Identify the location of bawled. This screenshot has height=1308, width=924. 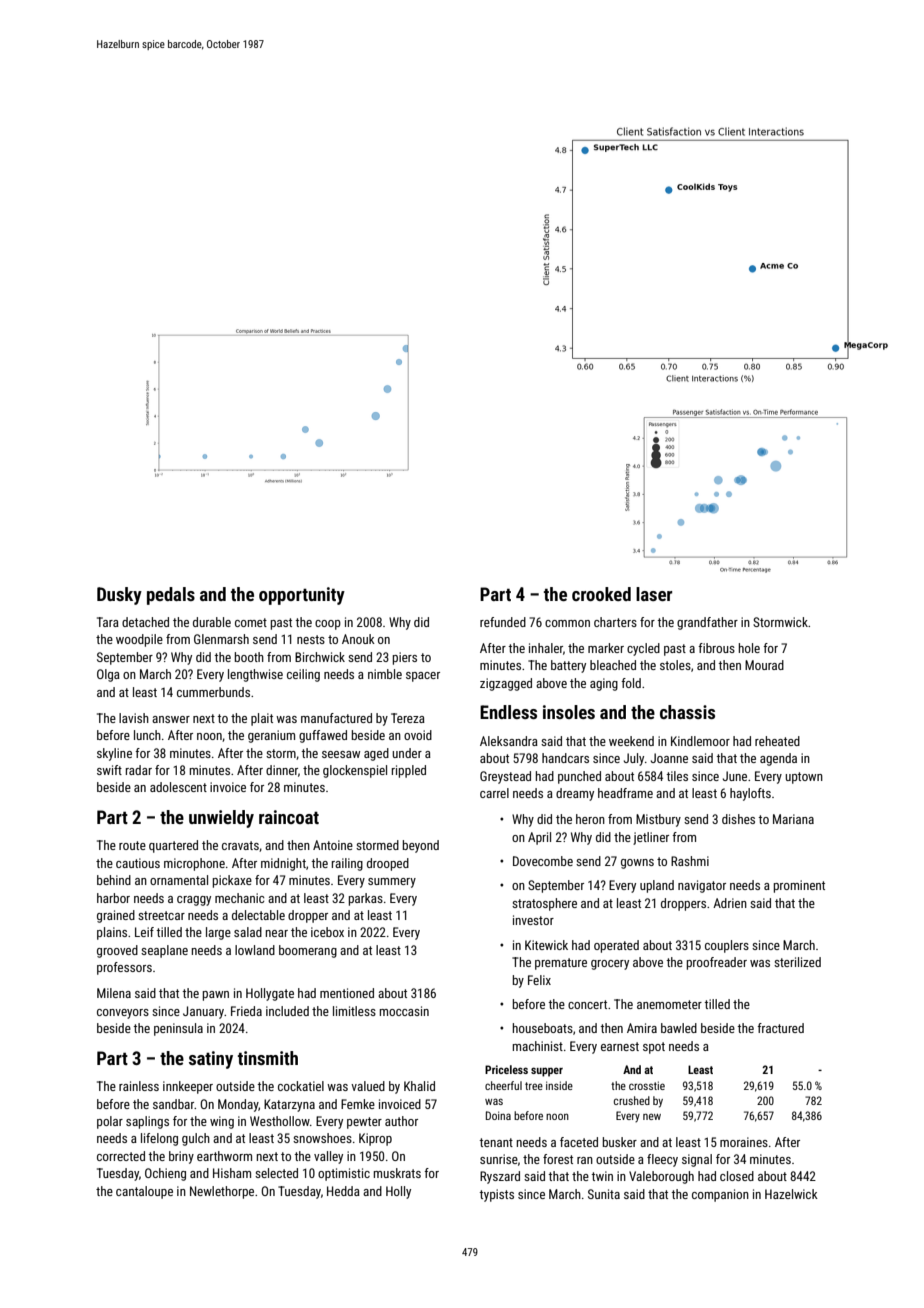
(679, 1028).
